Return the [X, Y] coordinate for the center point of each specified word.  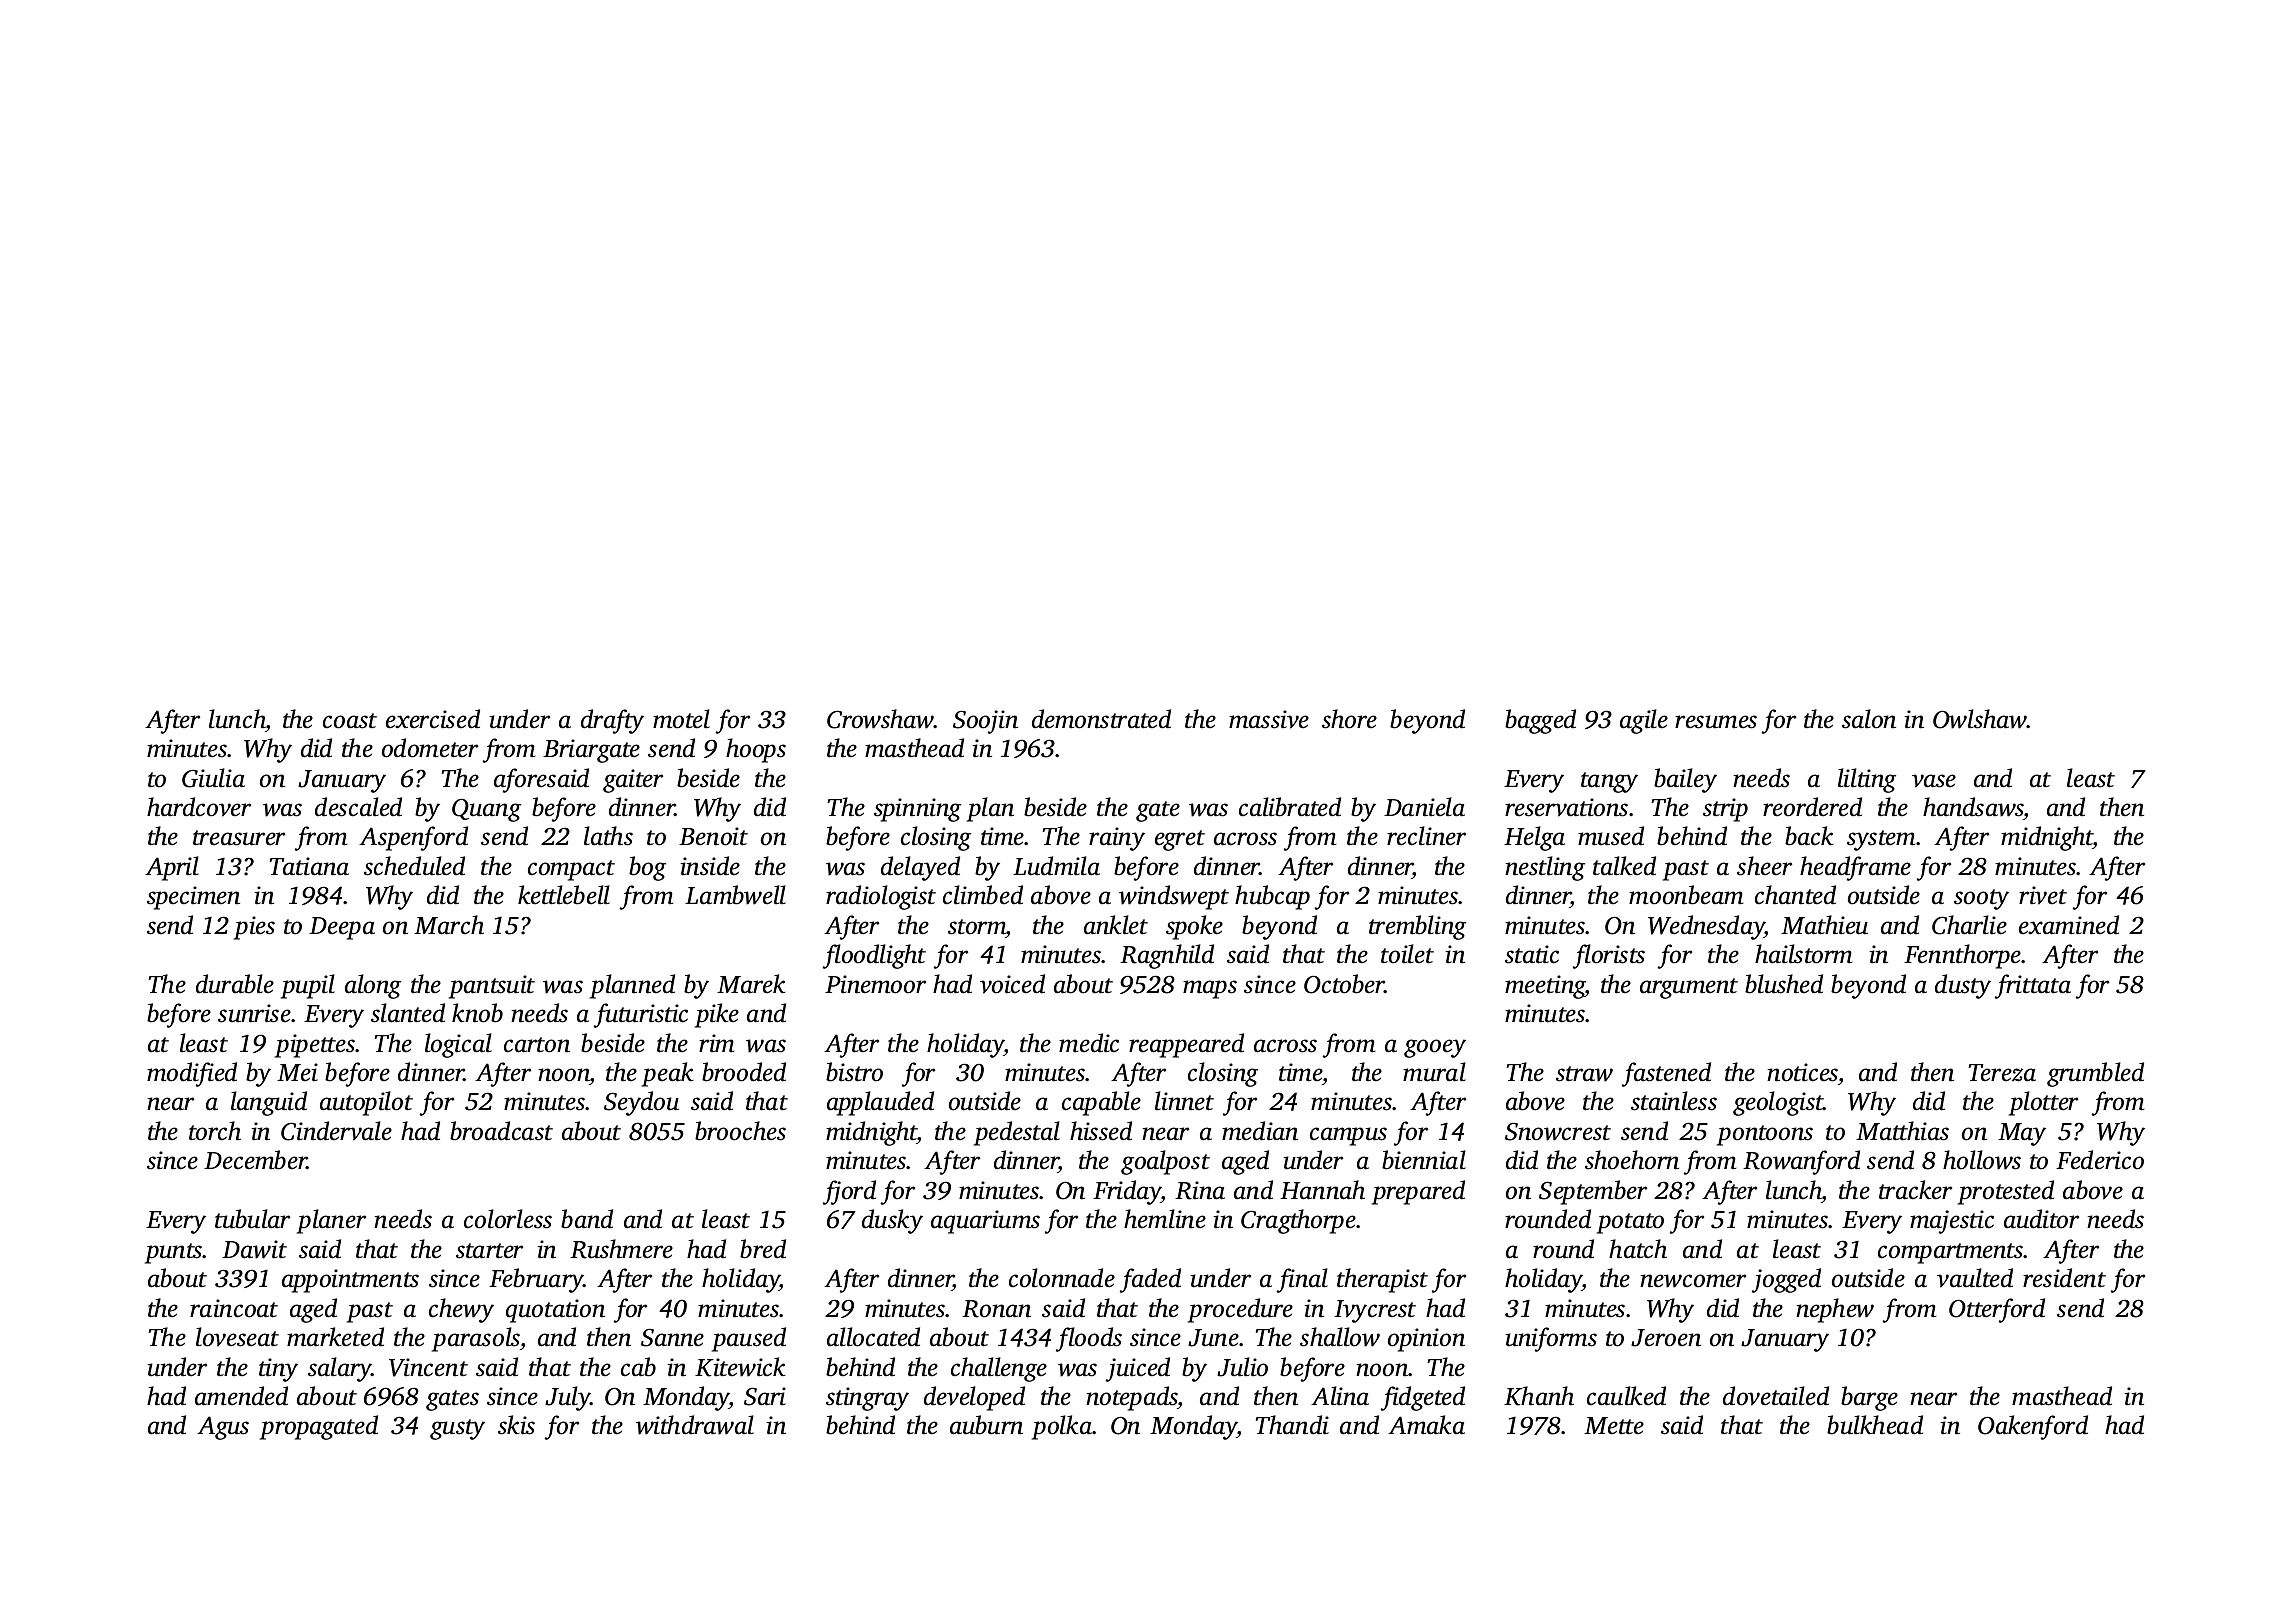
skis [516, 1425]
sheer [1764, 866]
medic [1089, 1043]
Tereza [2002, 1073]
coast [350, 721]
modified [192, 1074]
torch [215, 1131]
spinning [917, 810]
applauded [880, 1103]
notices [1802, 1072]
